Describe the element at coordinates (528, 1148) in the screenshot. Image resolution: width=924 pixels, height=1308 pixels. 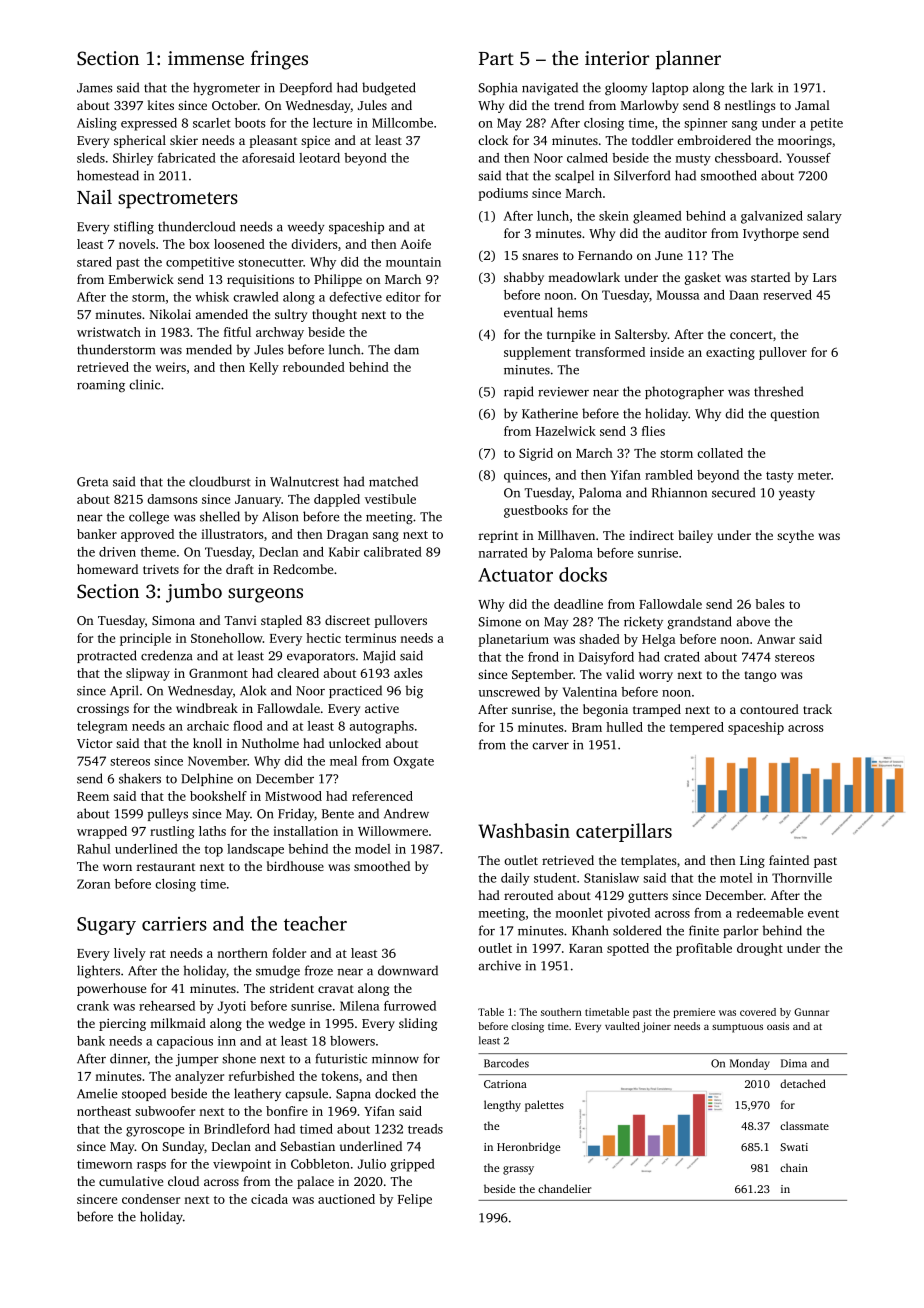
I see `Heronbridge` at that location.
